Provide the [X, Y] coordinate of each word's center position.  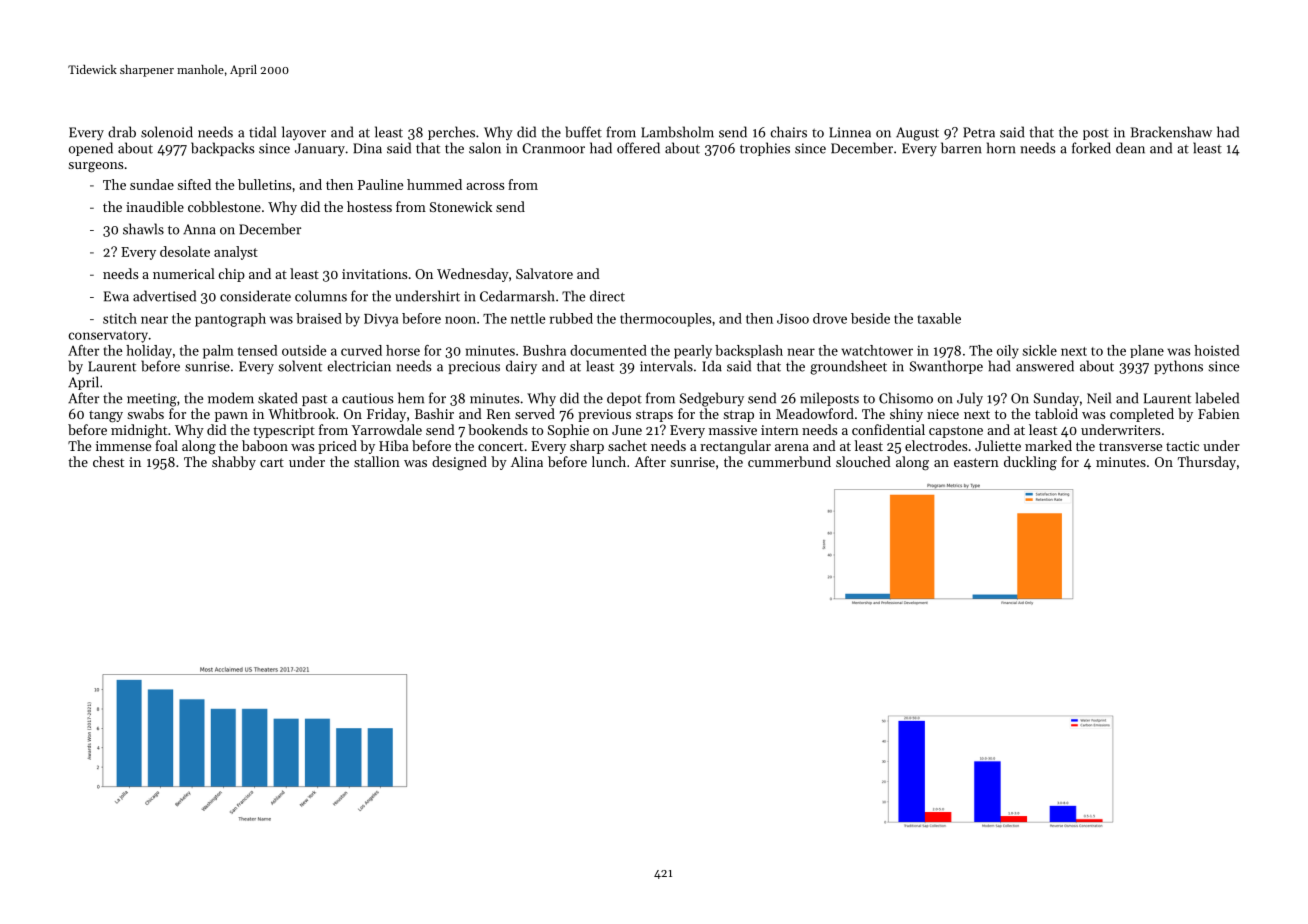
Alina [527, 461]
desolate [185, 251]
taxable [939, 318]
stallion [377, 461]
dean [1130, 148]
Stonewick [461, 206]
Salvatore [544, 273]
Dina [367, 148]
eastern [976, 462]
